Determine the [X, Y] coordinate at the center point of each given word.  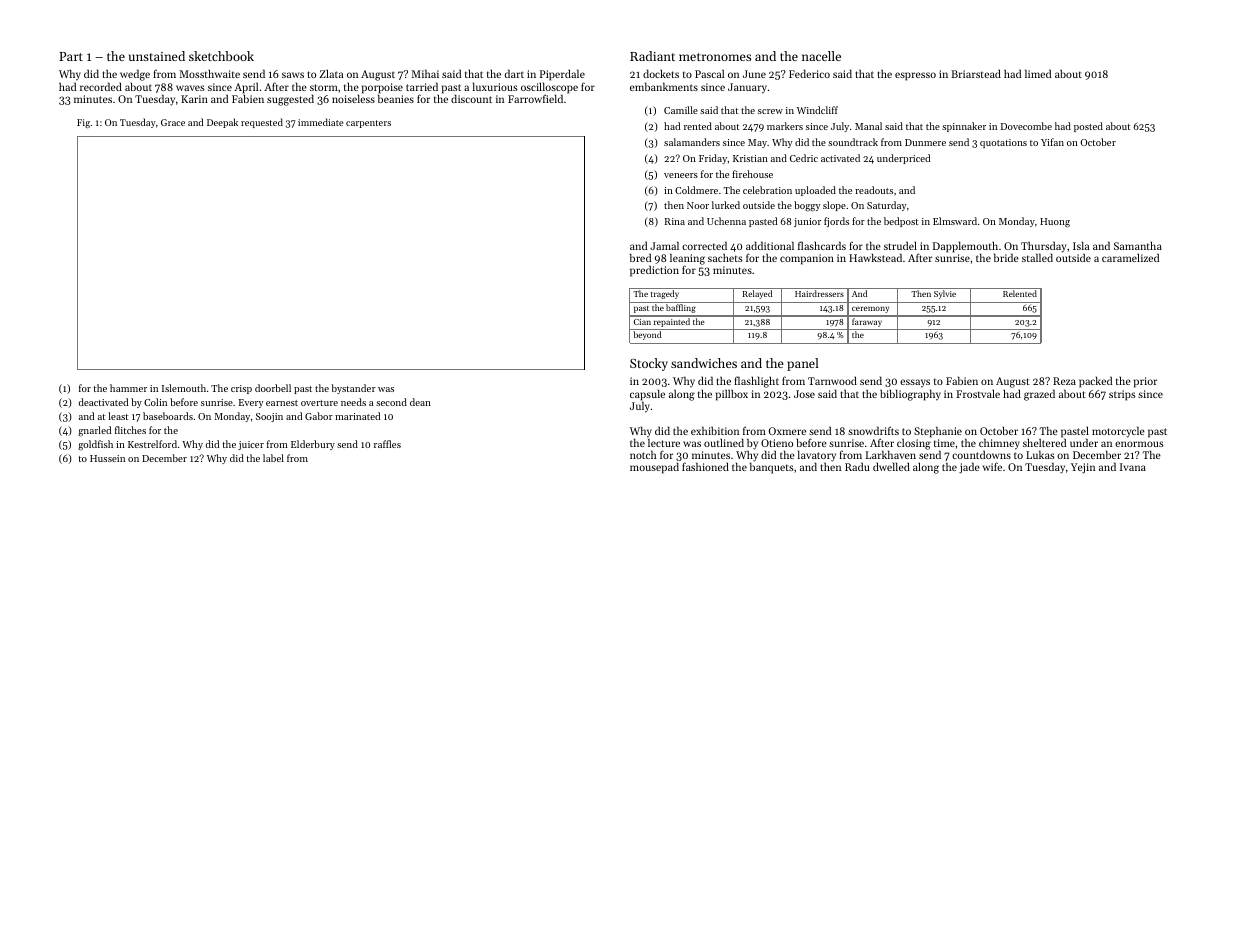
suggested [290, 100]
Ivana [1133, 467]
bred [640, 257]
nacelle [821, 56]
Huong [1055, 223]
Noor [698, 205]
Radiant [652, 56]
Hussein [107, 458]
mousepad [654, 468]
